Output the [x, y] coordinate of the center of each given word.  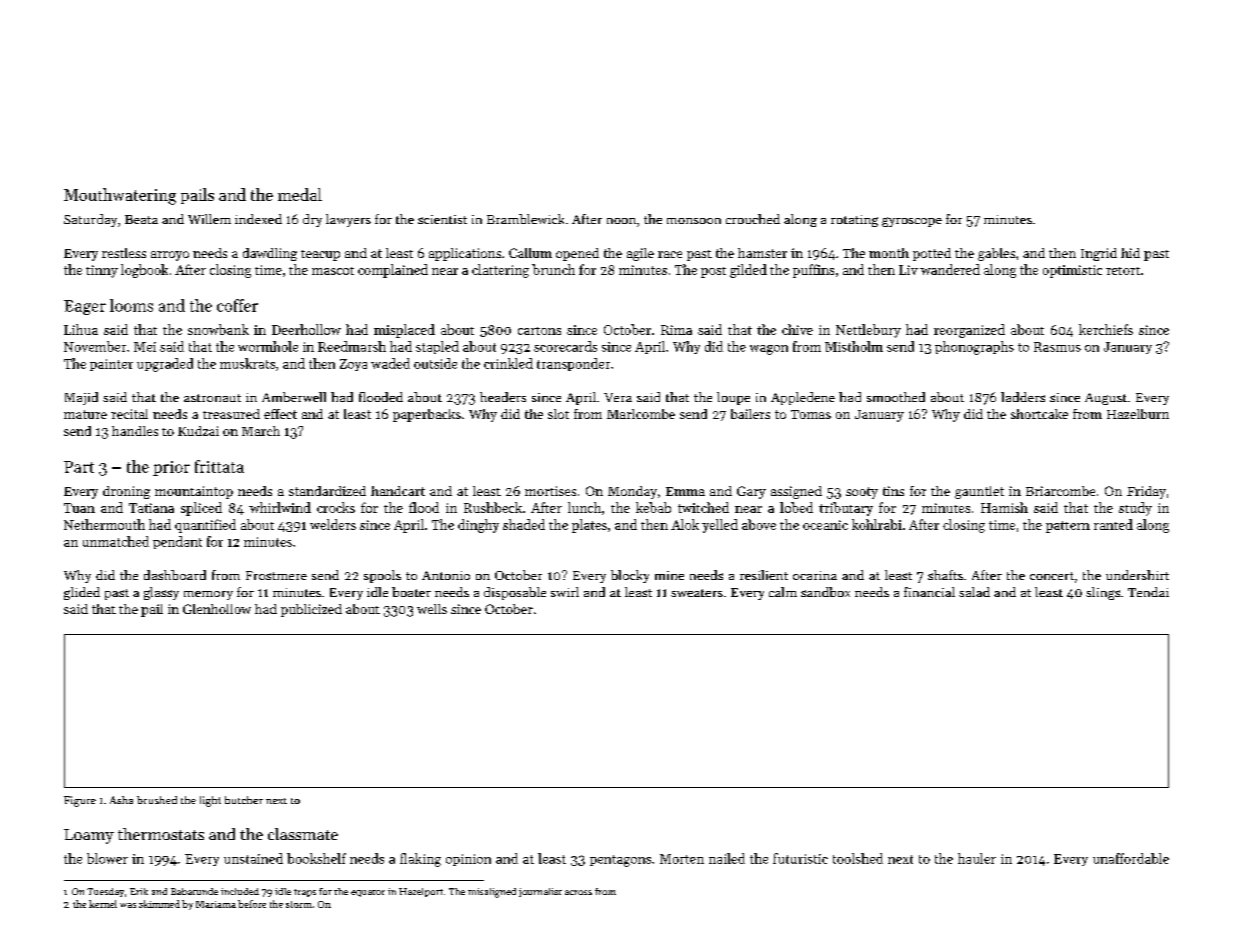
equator [368, 893]
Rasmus [1057, 347]
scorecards [565, 346]
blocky [630, 576]
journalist [540, 892]
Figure [80, 801]
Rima [676, 330]
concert [1052, 576]
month [889, 253]
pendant [177, 542]
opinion [468, 860]
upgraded [165, 365]
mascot [333, 271]
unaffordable [1131, 858]
